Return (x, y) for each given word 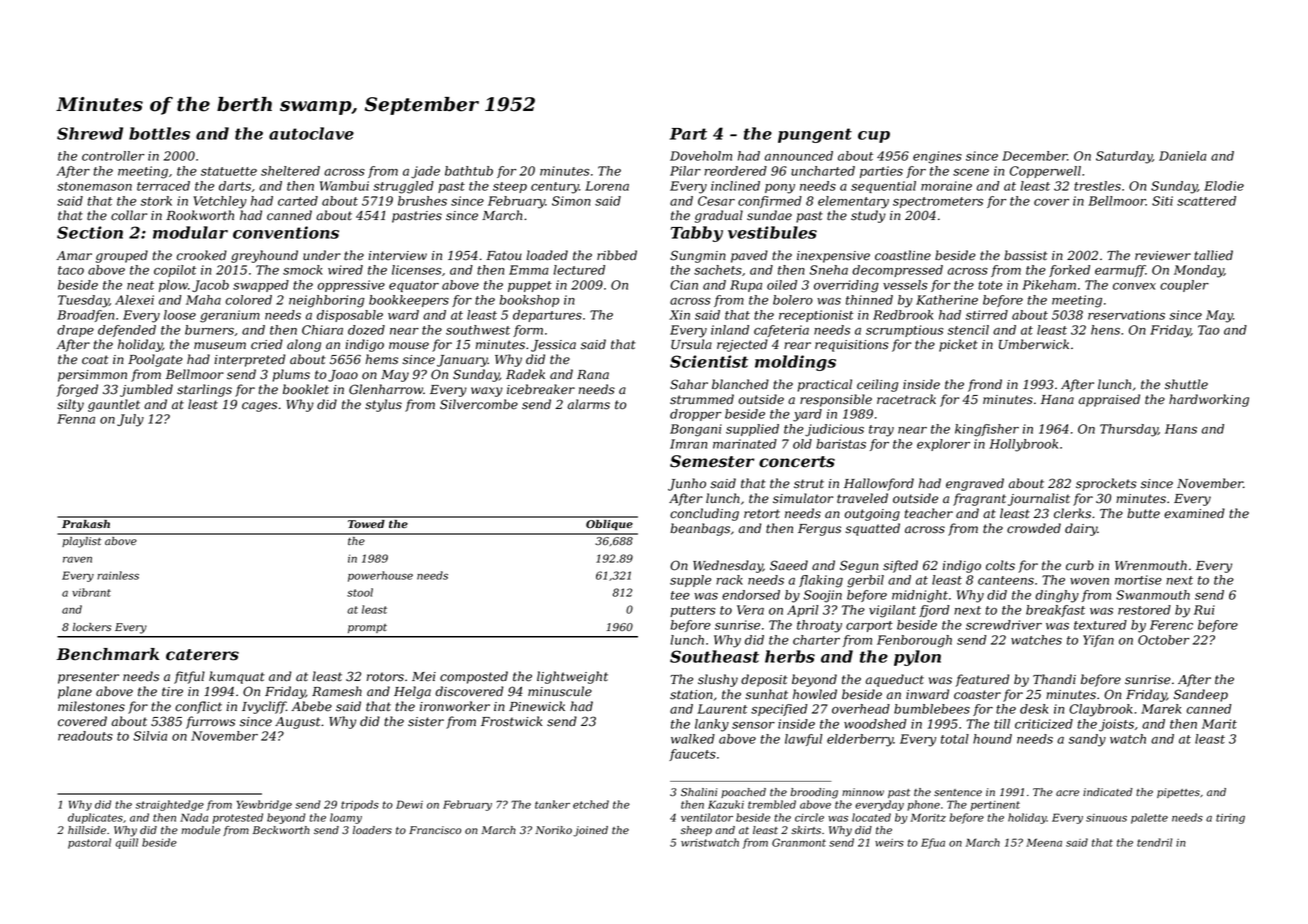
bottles (159, 133)
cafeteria (781, 331)
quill (127, 843)
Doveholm (701, 156)
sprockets (1106, 484)
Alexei (134, 300)
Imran (688, 444)
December (1034, 156)
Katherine (947, 300)
